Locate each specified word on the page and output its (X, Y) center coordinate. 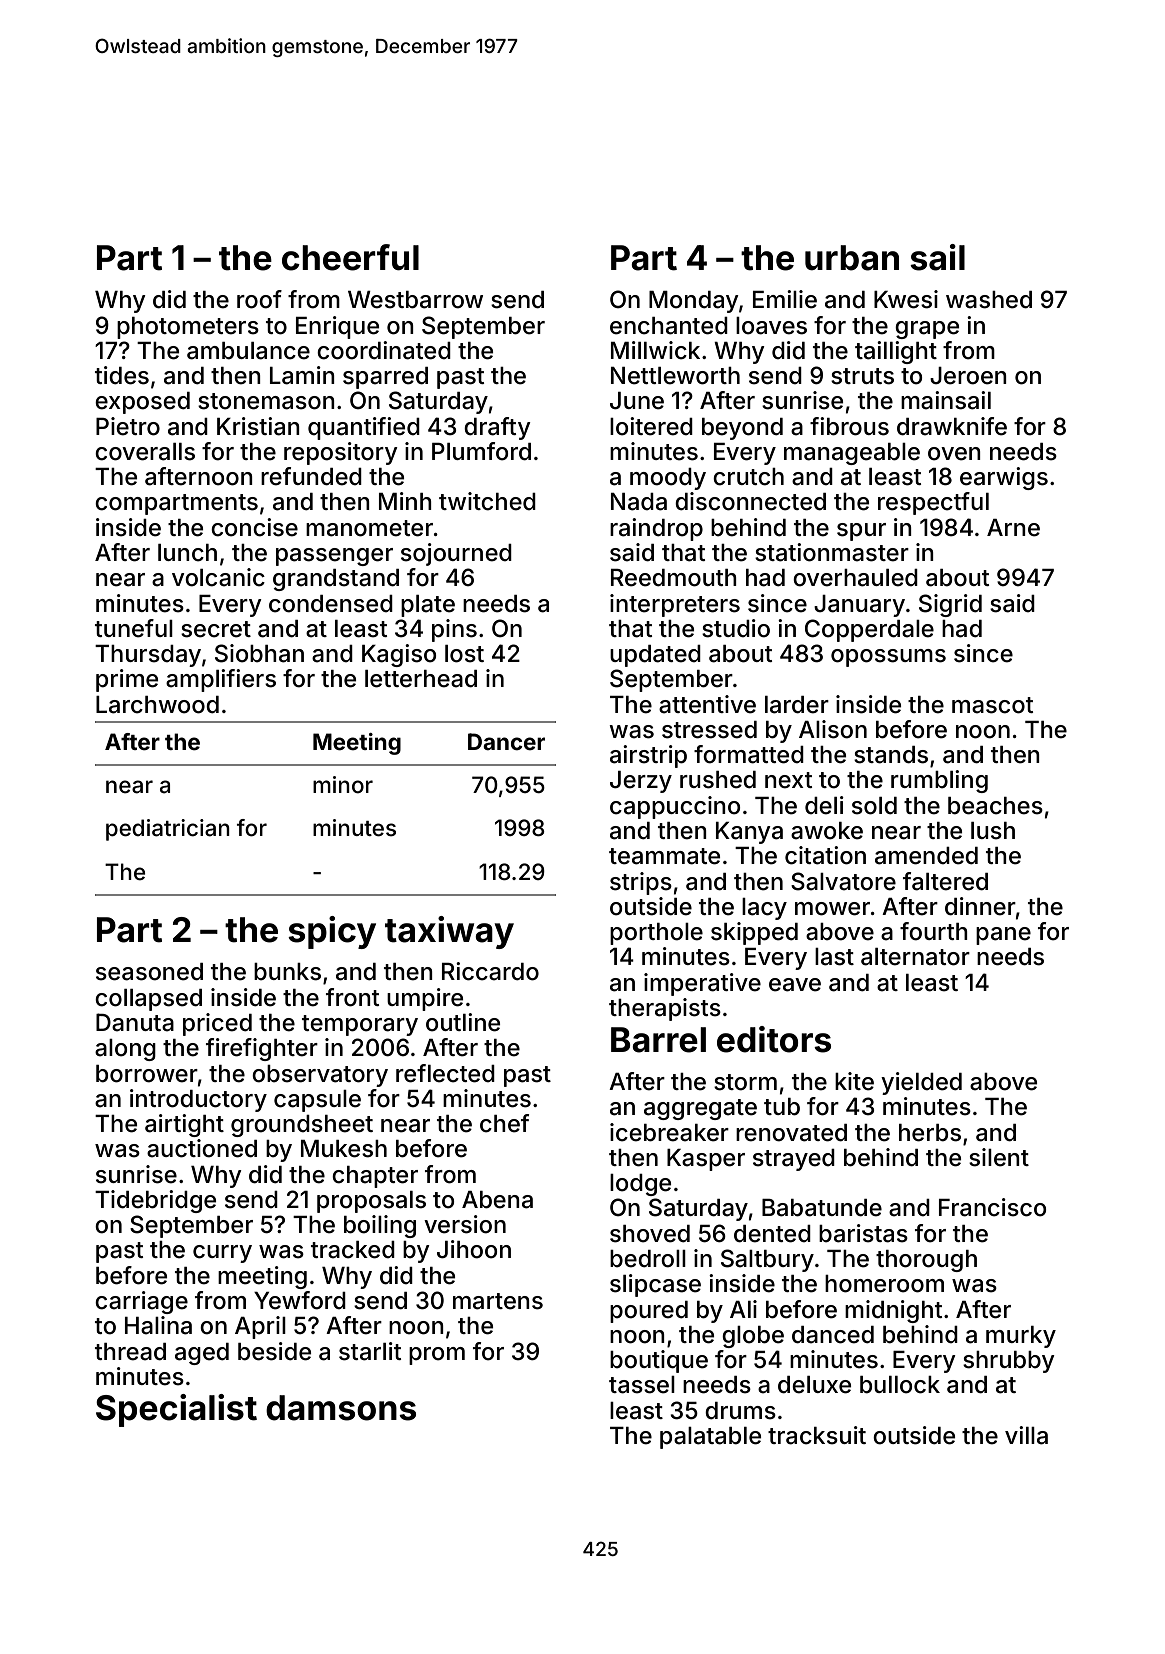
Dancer (506, 741)
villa (1026, 1435)
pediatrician (168, 830)
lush (993, 831)
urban (852, 258)
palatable (710, 1438)
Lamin (302, 375)
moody (668, 479)
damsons (341, 1408)
